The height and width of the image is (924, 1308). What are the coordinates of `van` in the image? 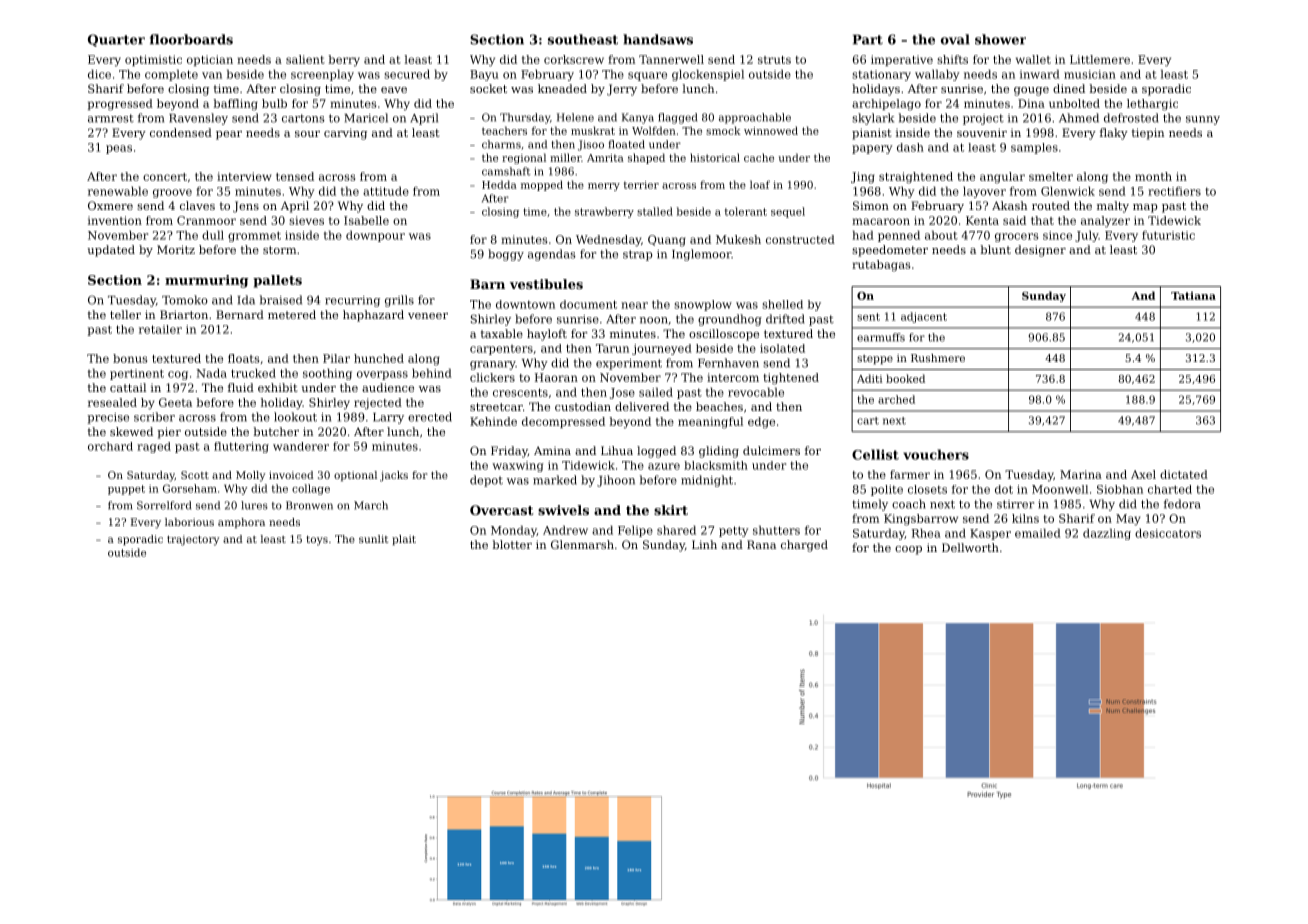 It's located at (212, 75).
